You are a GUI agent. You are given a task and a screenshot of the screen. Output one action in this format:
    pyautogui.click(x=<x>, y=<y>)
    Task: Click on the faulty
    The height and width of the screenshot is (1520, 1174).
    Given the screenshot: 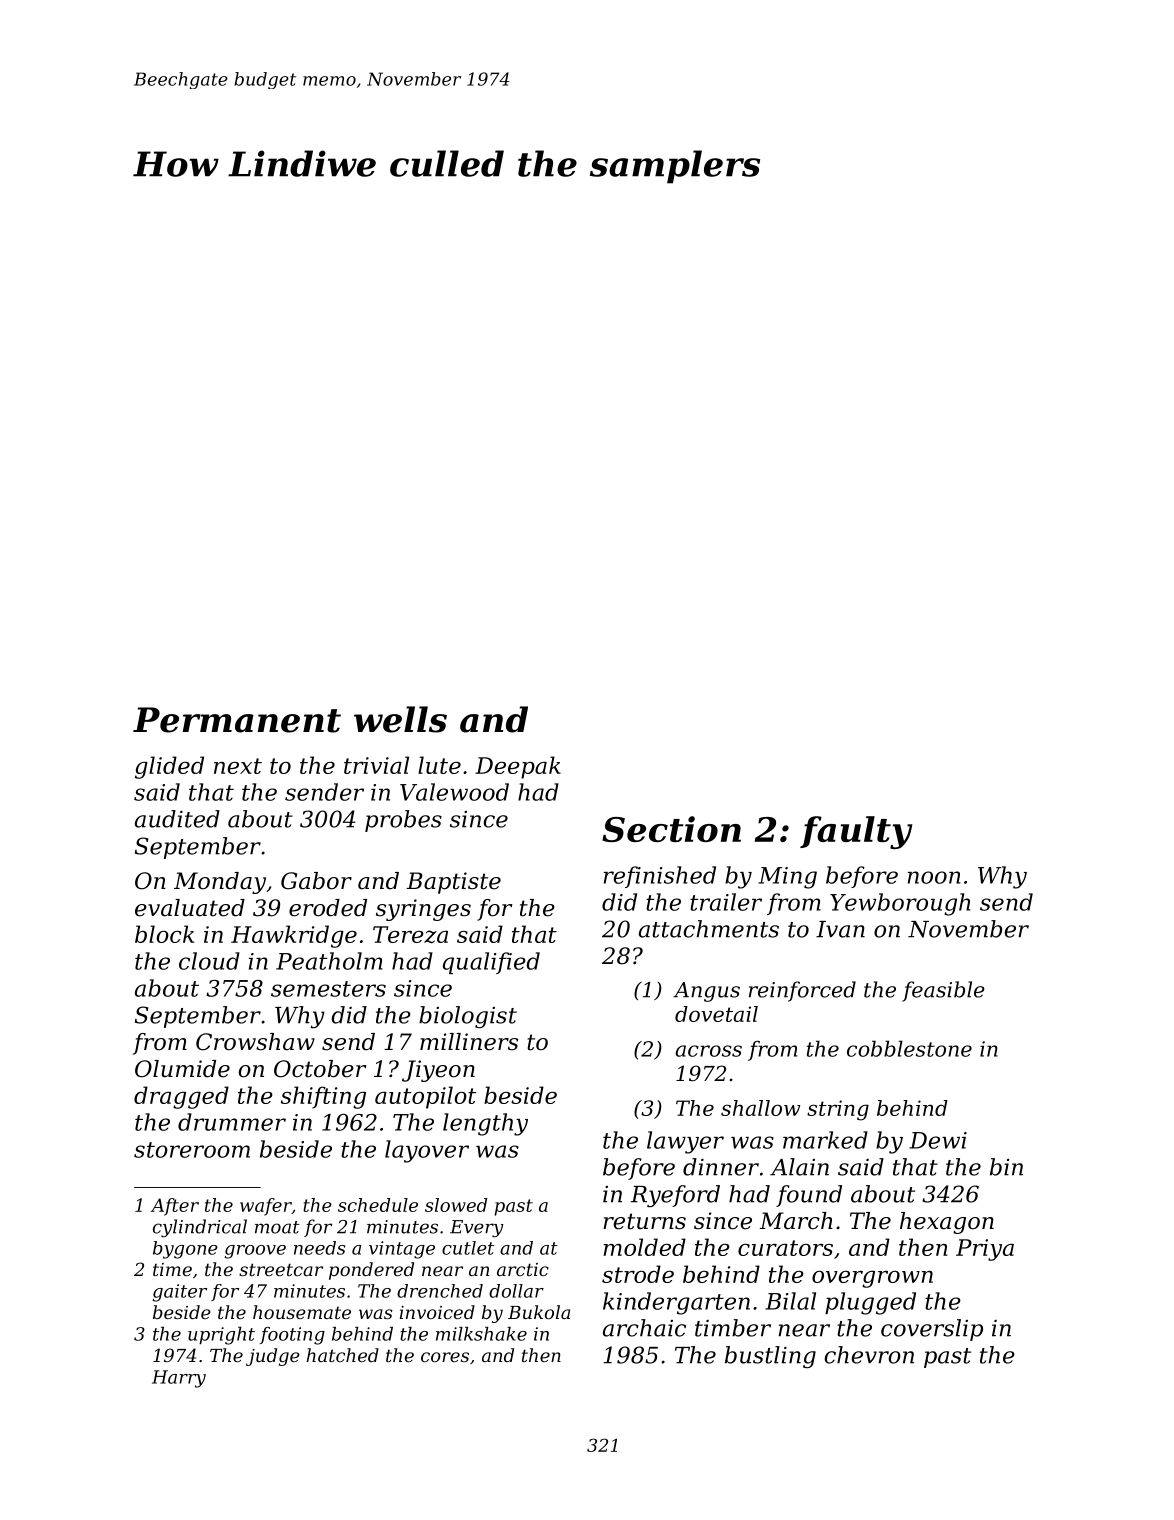 What is the action you would take?
    pyautogui.click(x=856, y=832)
